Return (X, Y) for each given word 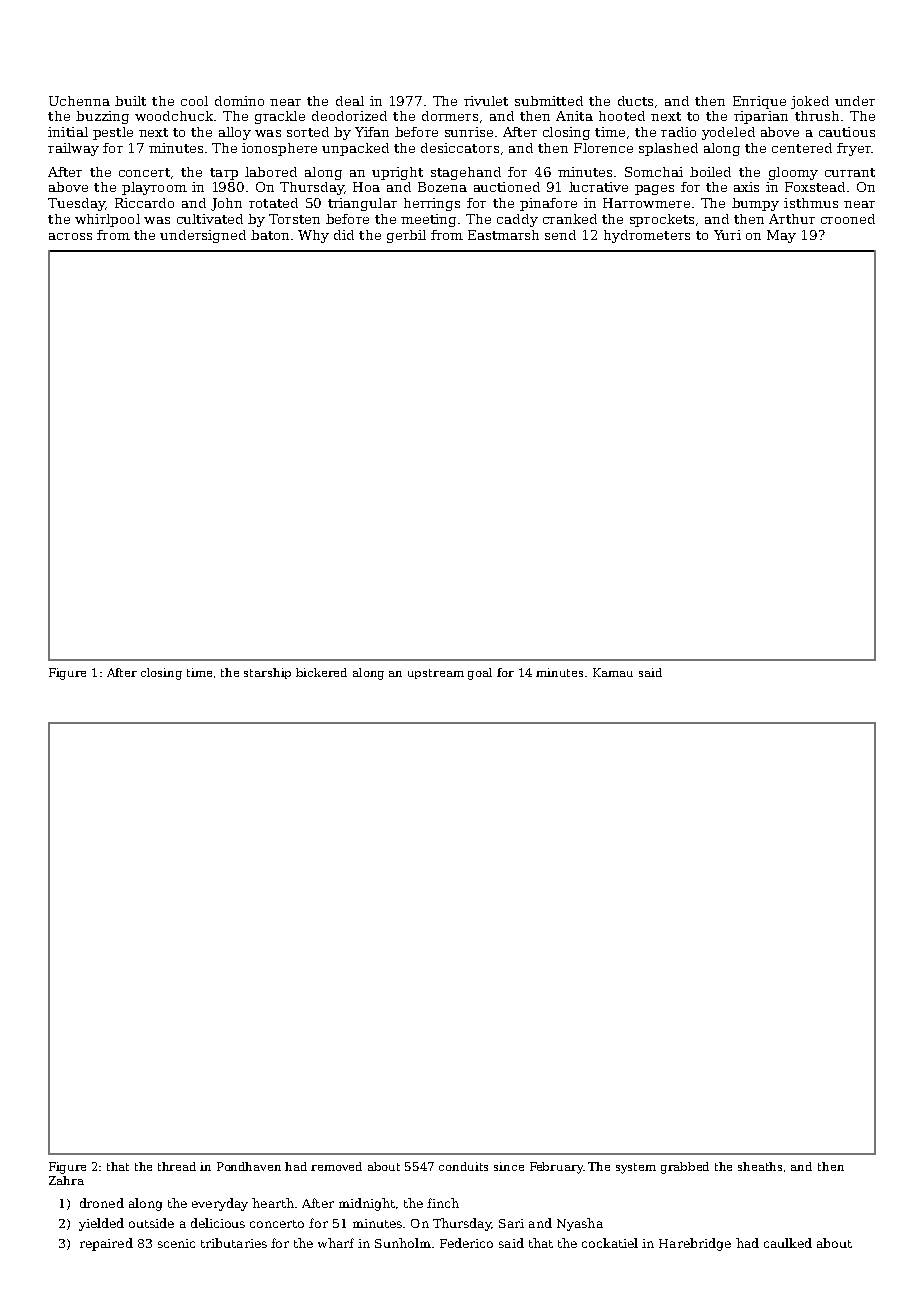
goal (480, 674)
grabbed (685, 1168)
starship (267, 673)
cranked (570, 219)
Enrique (759, 102)
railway (73, 149)
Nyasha (580, 1224)
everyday (220, 1204)
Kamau (613, 672)
